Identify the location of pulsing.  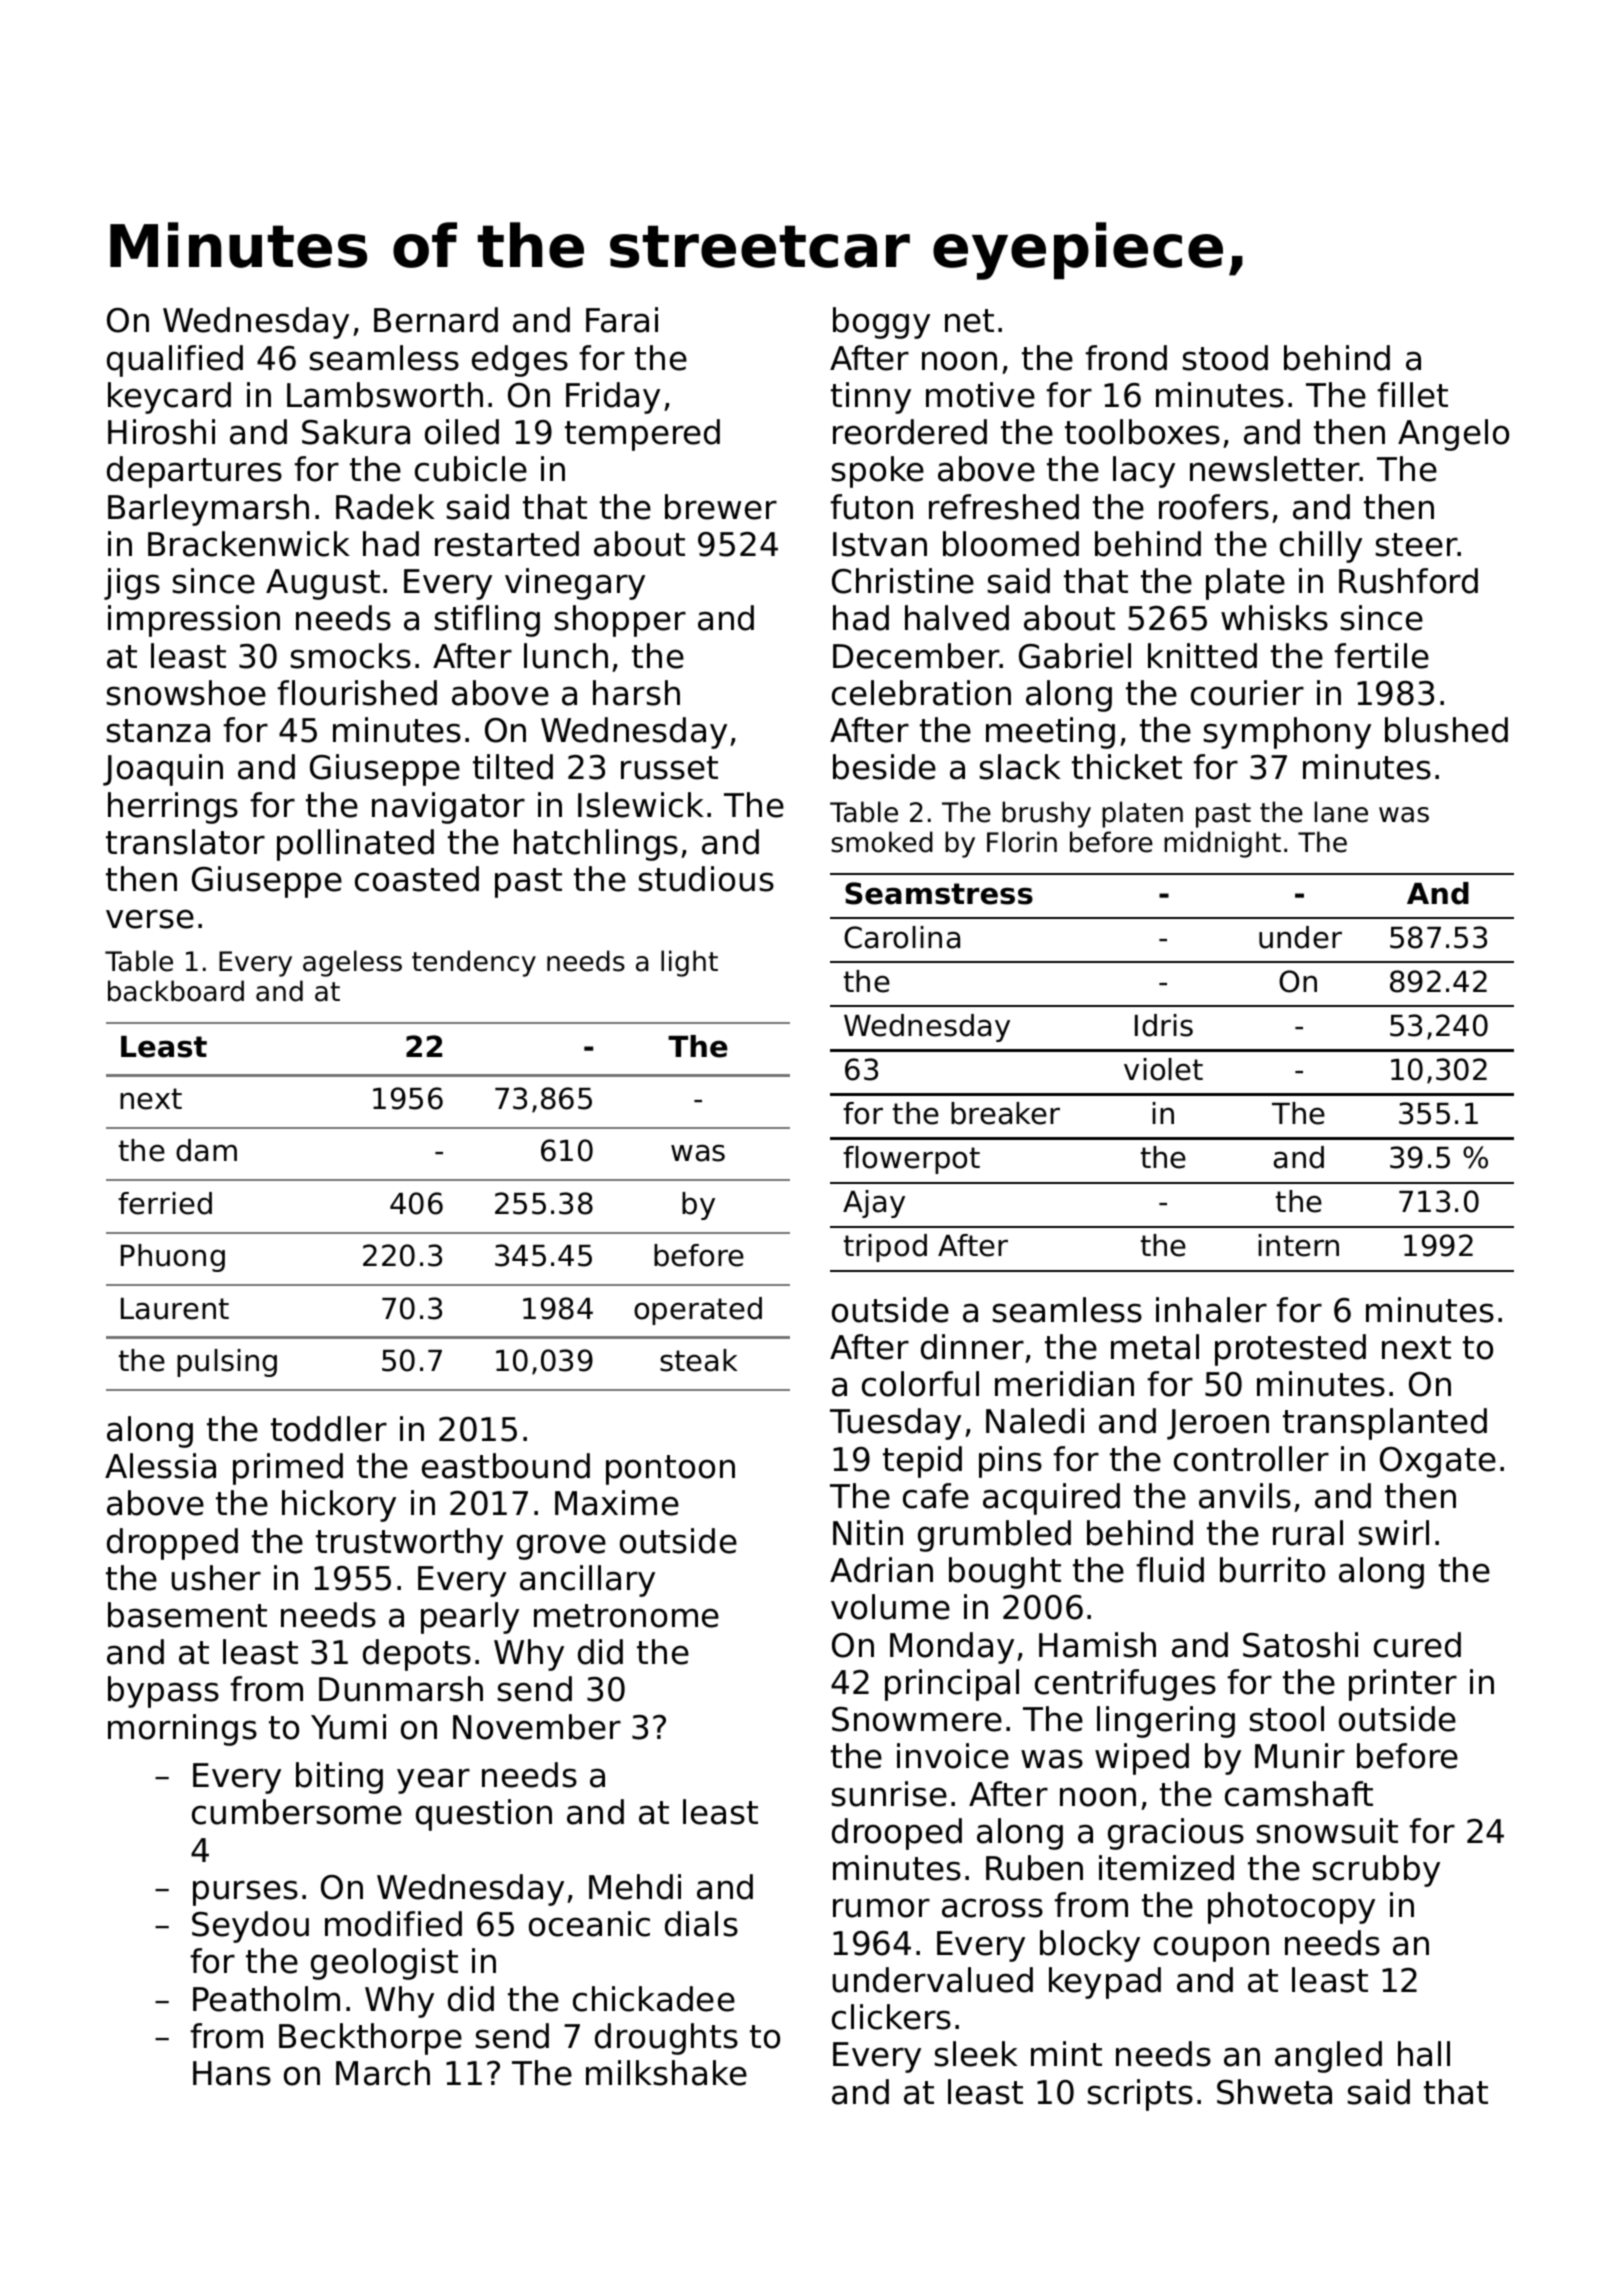
(227, 1363).
